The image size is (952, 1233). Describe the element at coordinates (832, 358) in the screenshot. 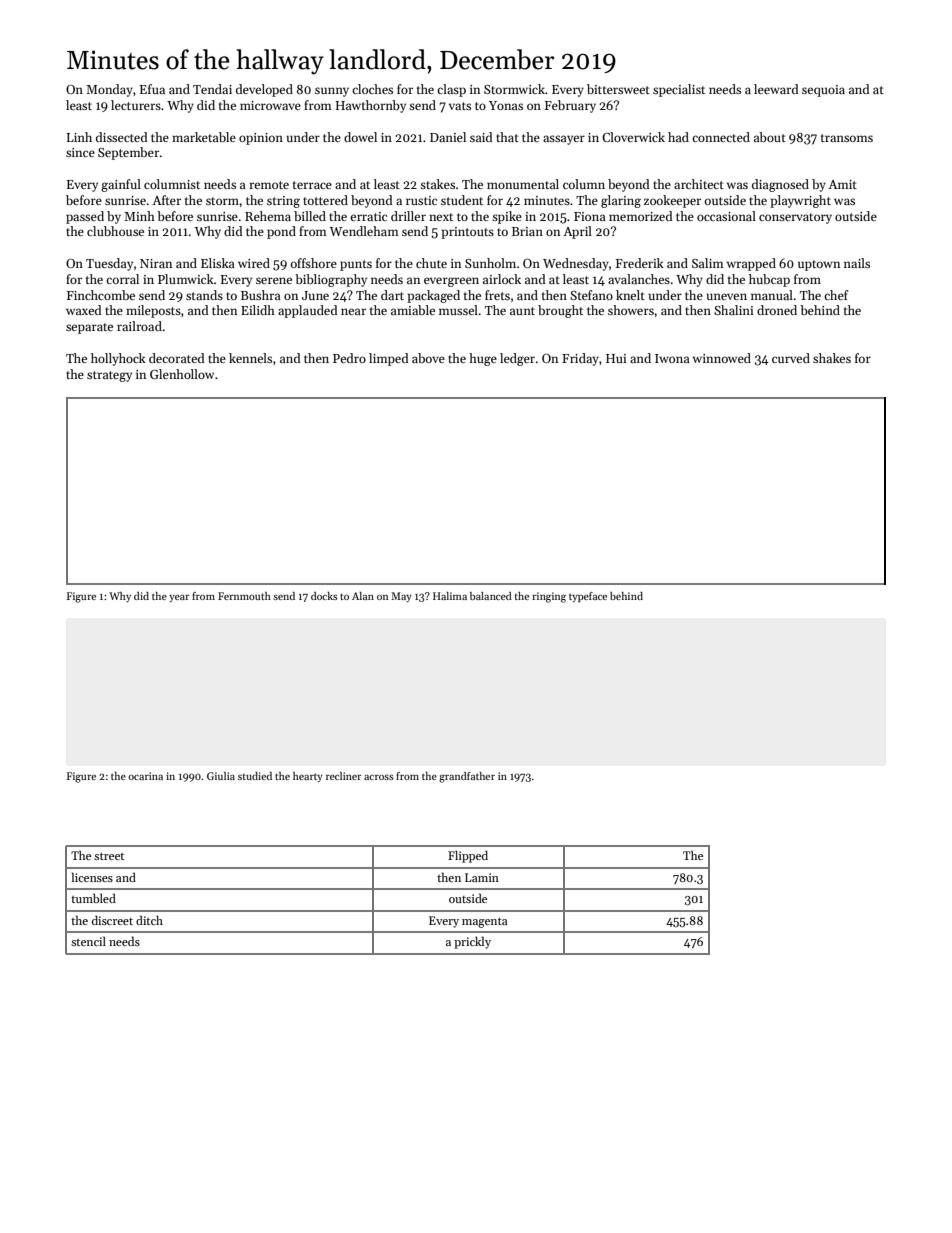

I see `shakes` at that location.
